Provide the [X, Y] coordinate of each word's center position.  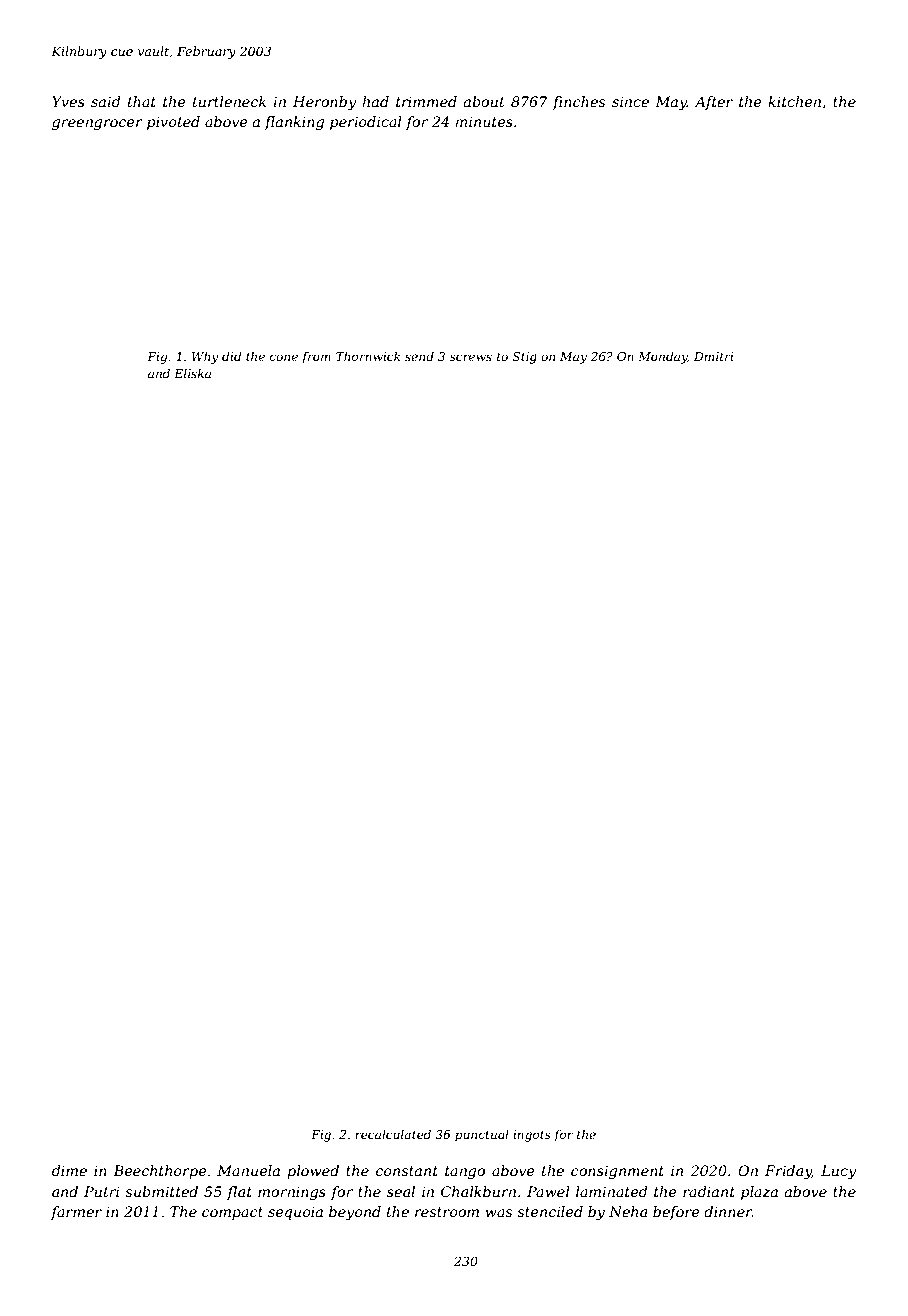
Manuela [248, 1170]
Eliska [192, 373]
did [232, 356]
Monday [662, 357]
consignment [617, 1172]
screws [471, 357]
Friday [788, 1172]
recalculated [393, 1134]
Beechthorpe [159, 1172]
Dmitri [714, 356]
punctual [482, 1135]
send [419, 356]
